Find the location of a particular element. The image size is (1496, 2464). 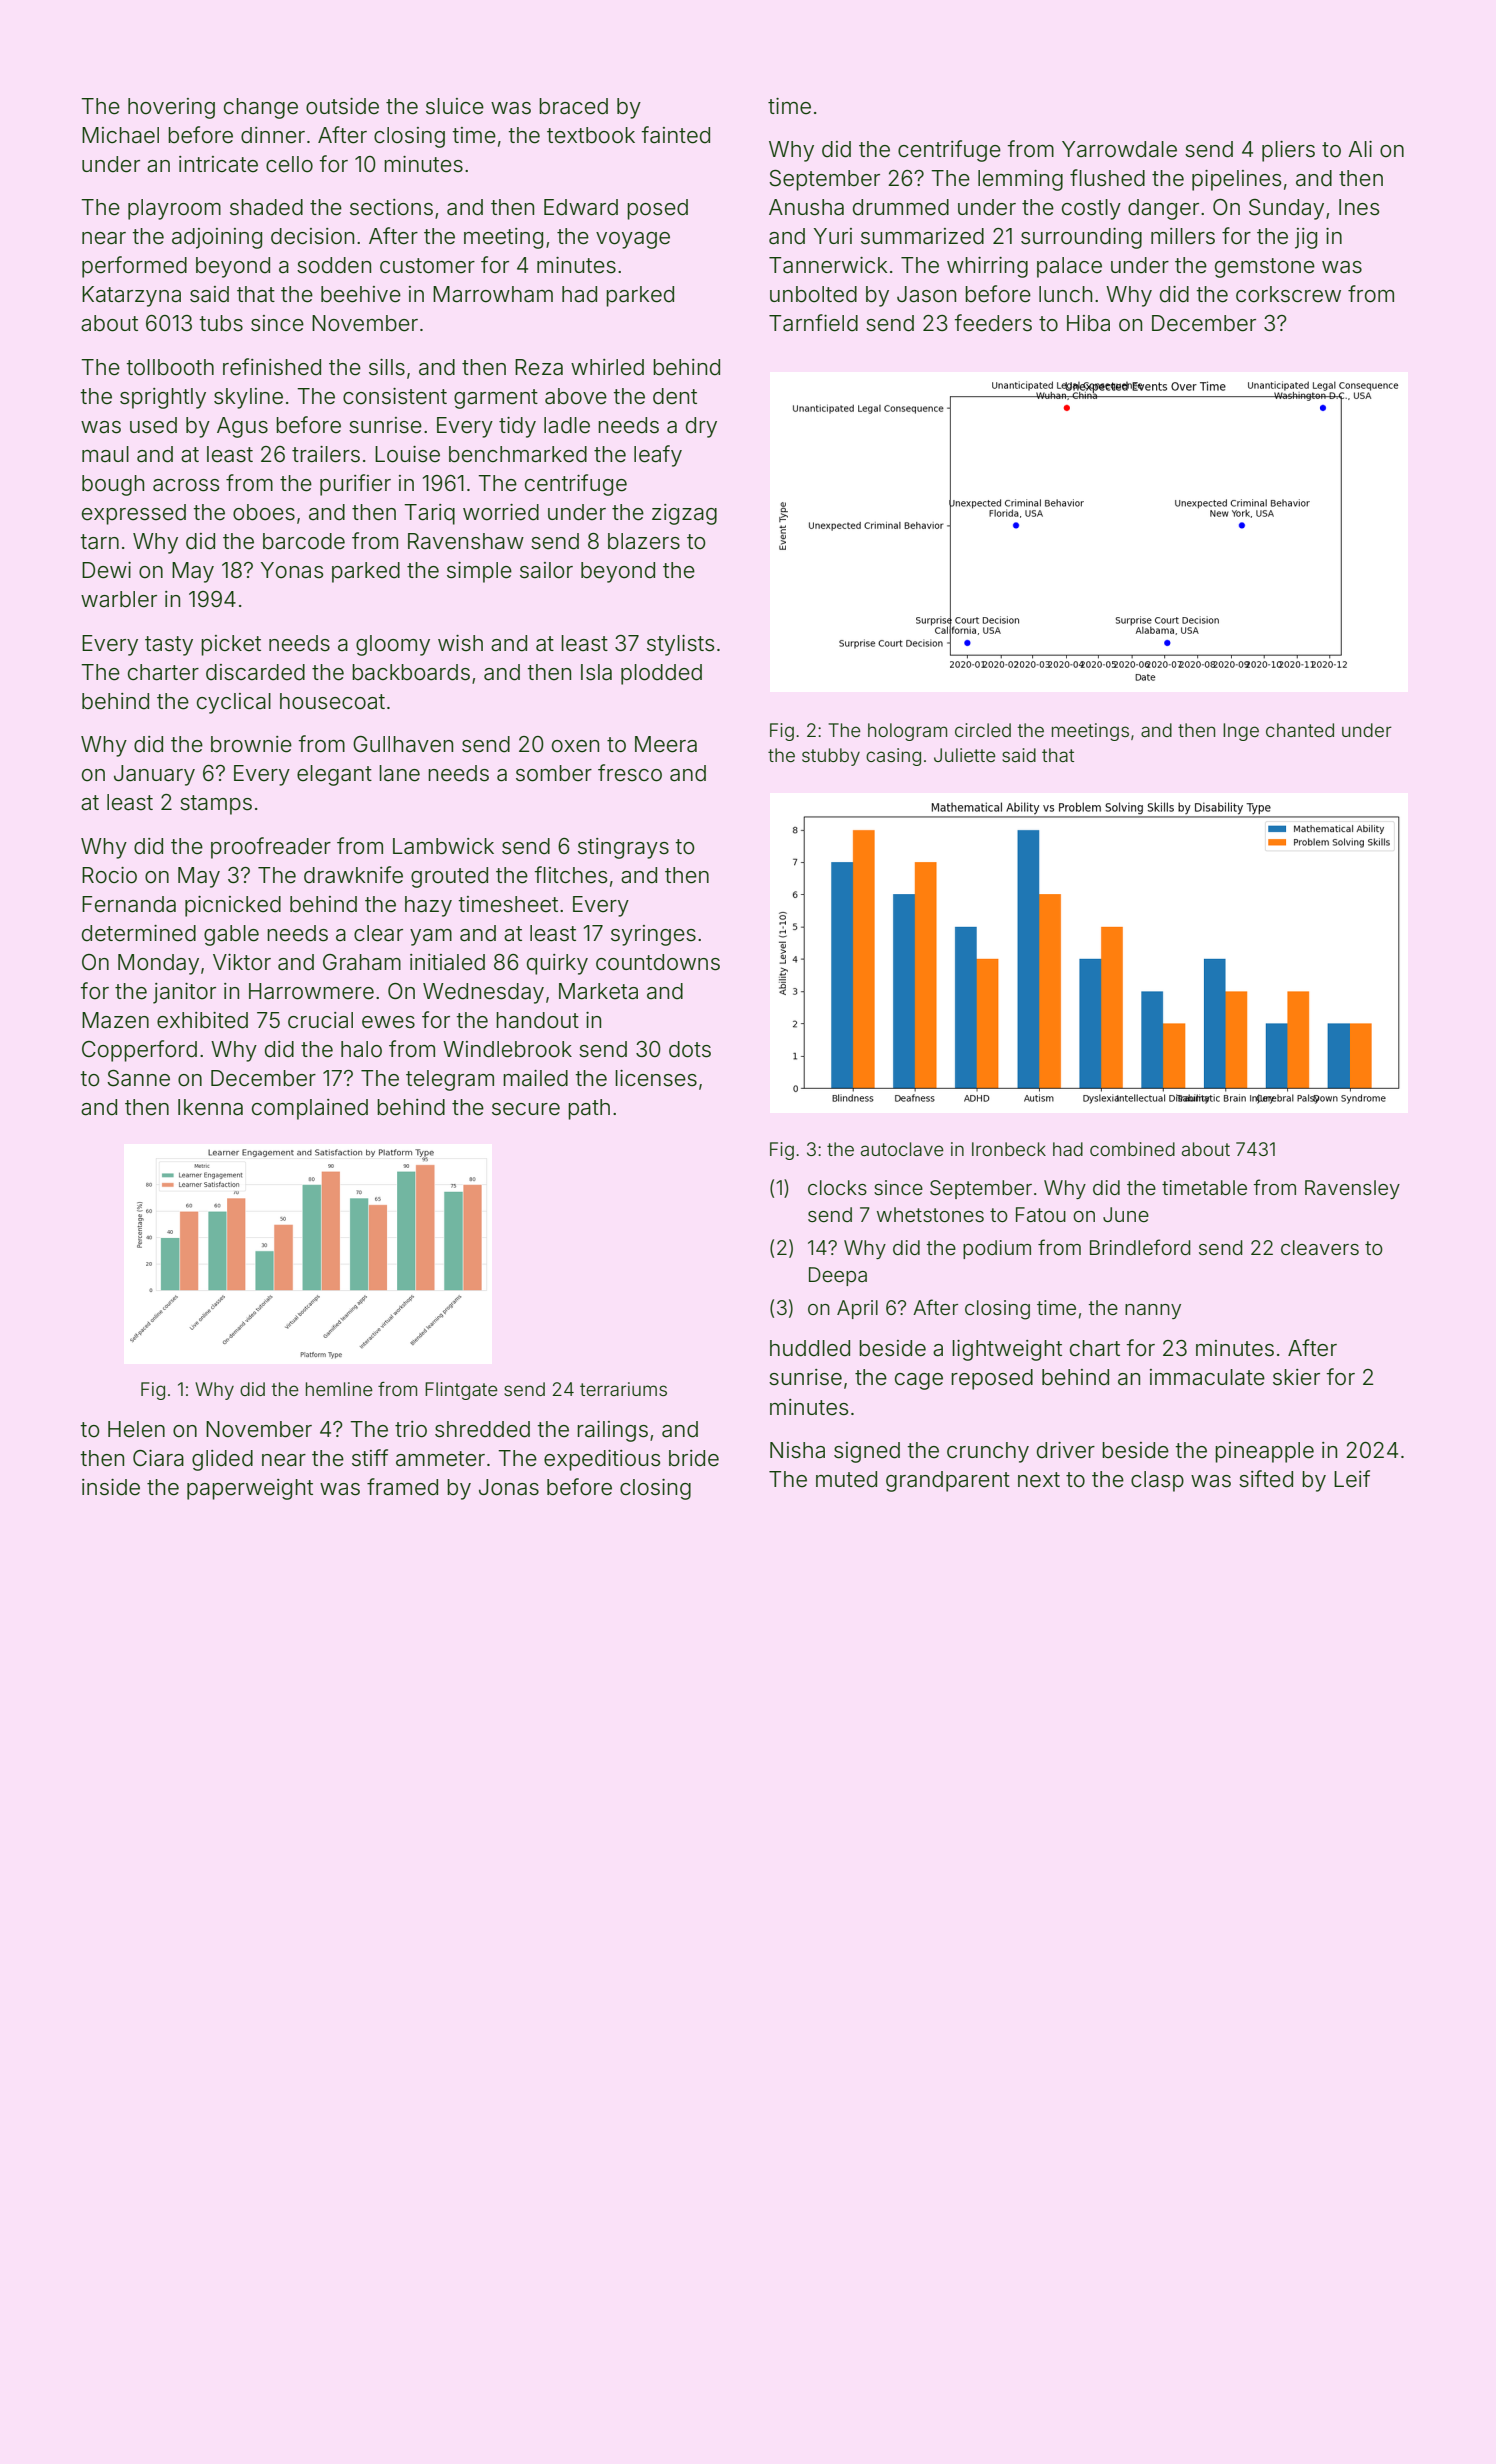

Ironbeck is located at coordinates (1009, 1149).
